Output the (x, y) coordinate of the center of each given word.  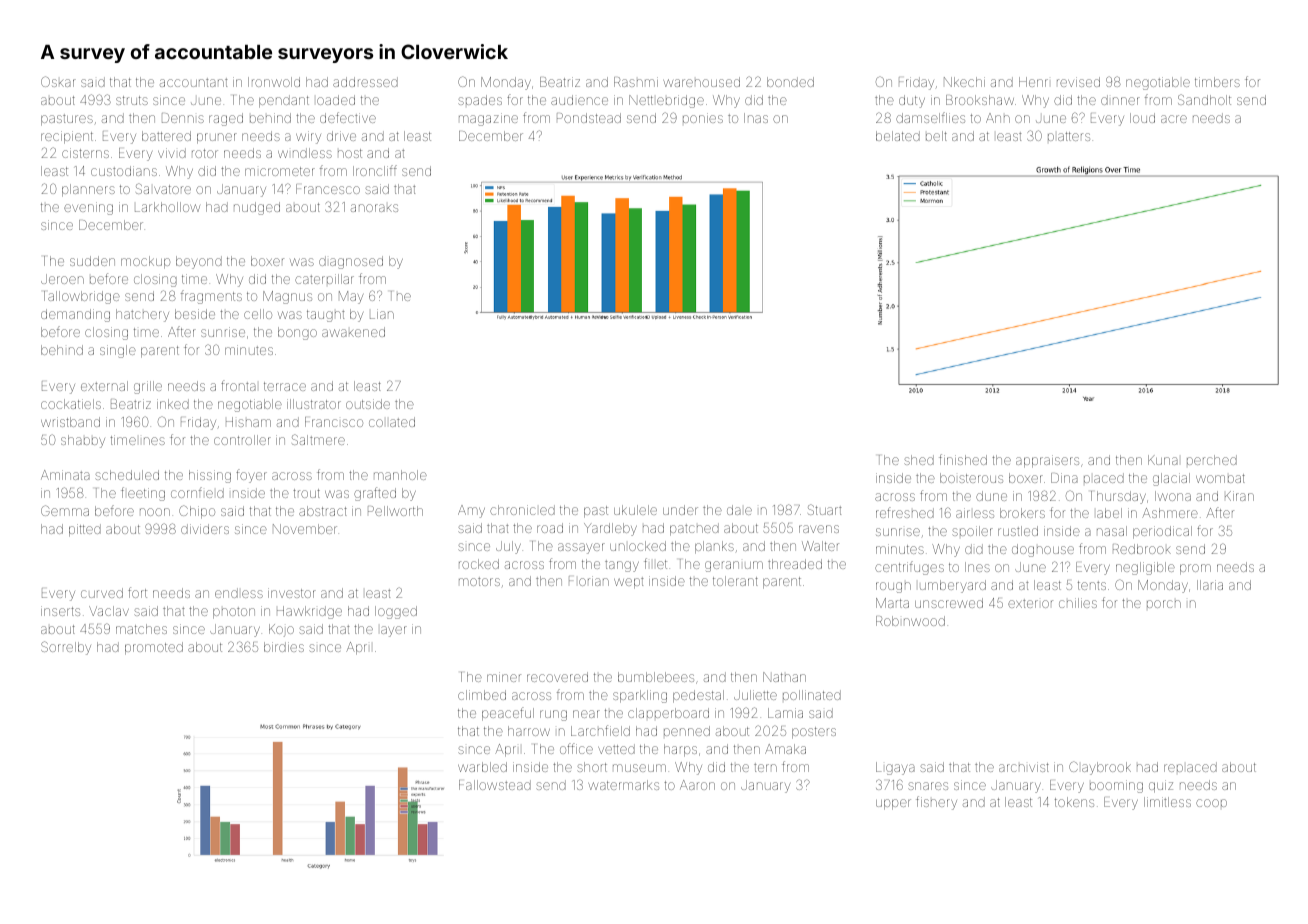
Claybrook (1100, 768)
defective (348, 117)
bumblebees (656, 677)
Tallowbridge (82, 297)
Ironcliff (375, 170)
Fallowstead (495, 785)
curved (102, 593)
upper (893, 804)
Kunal (1163, 460)
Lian (382, 314)
